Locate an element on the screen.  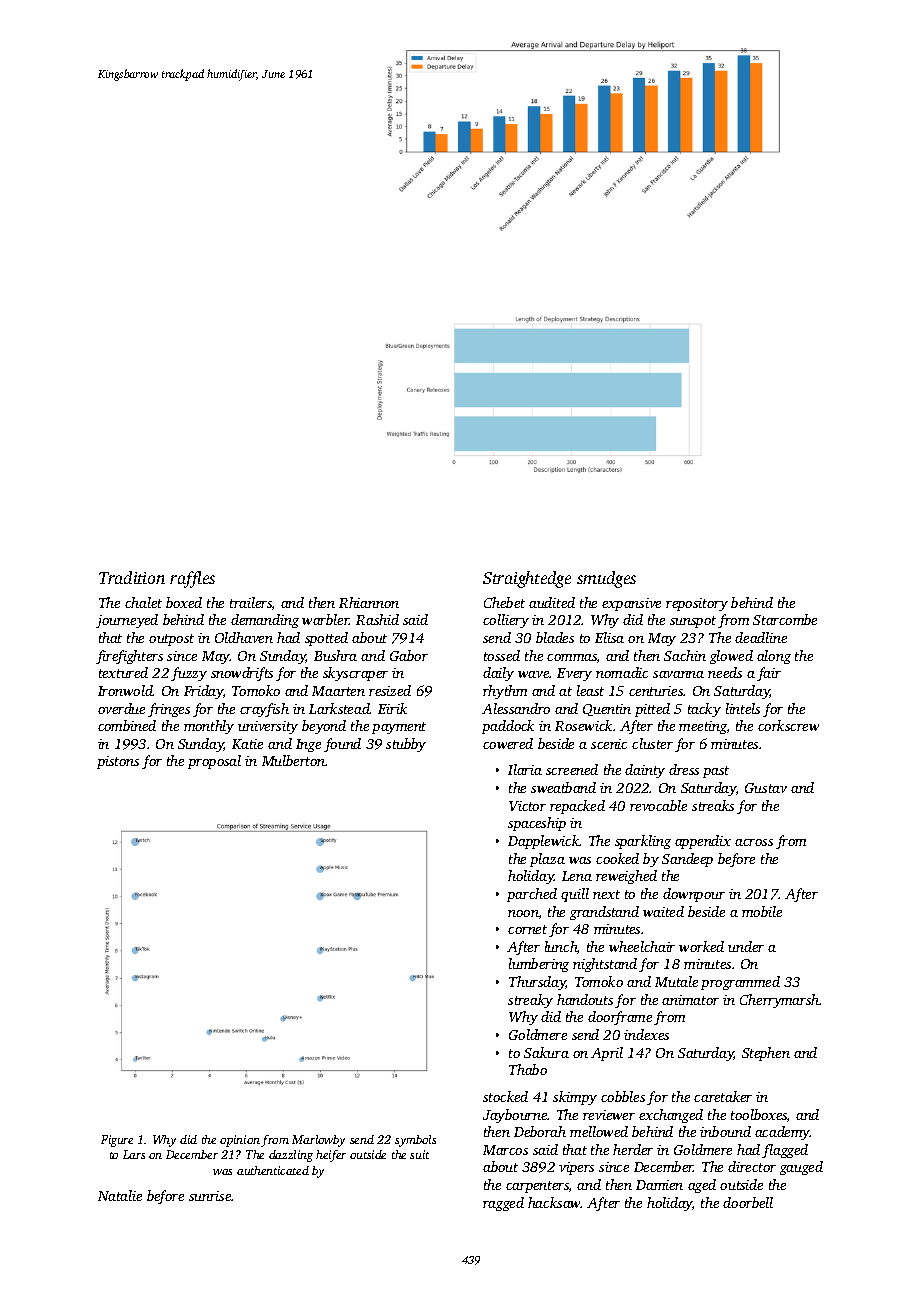
Stephen is located at coordinates (766, 1054).
